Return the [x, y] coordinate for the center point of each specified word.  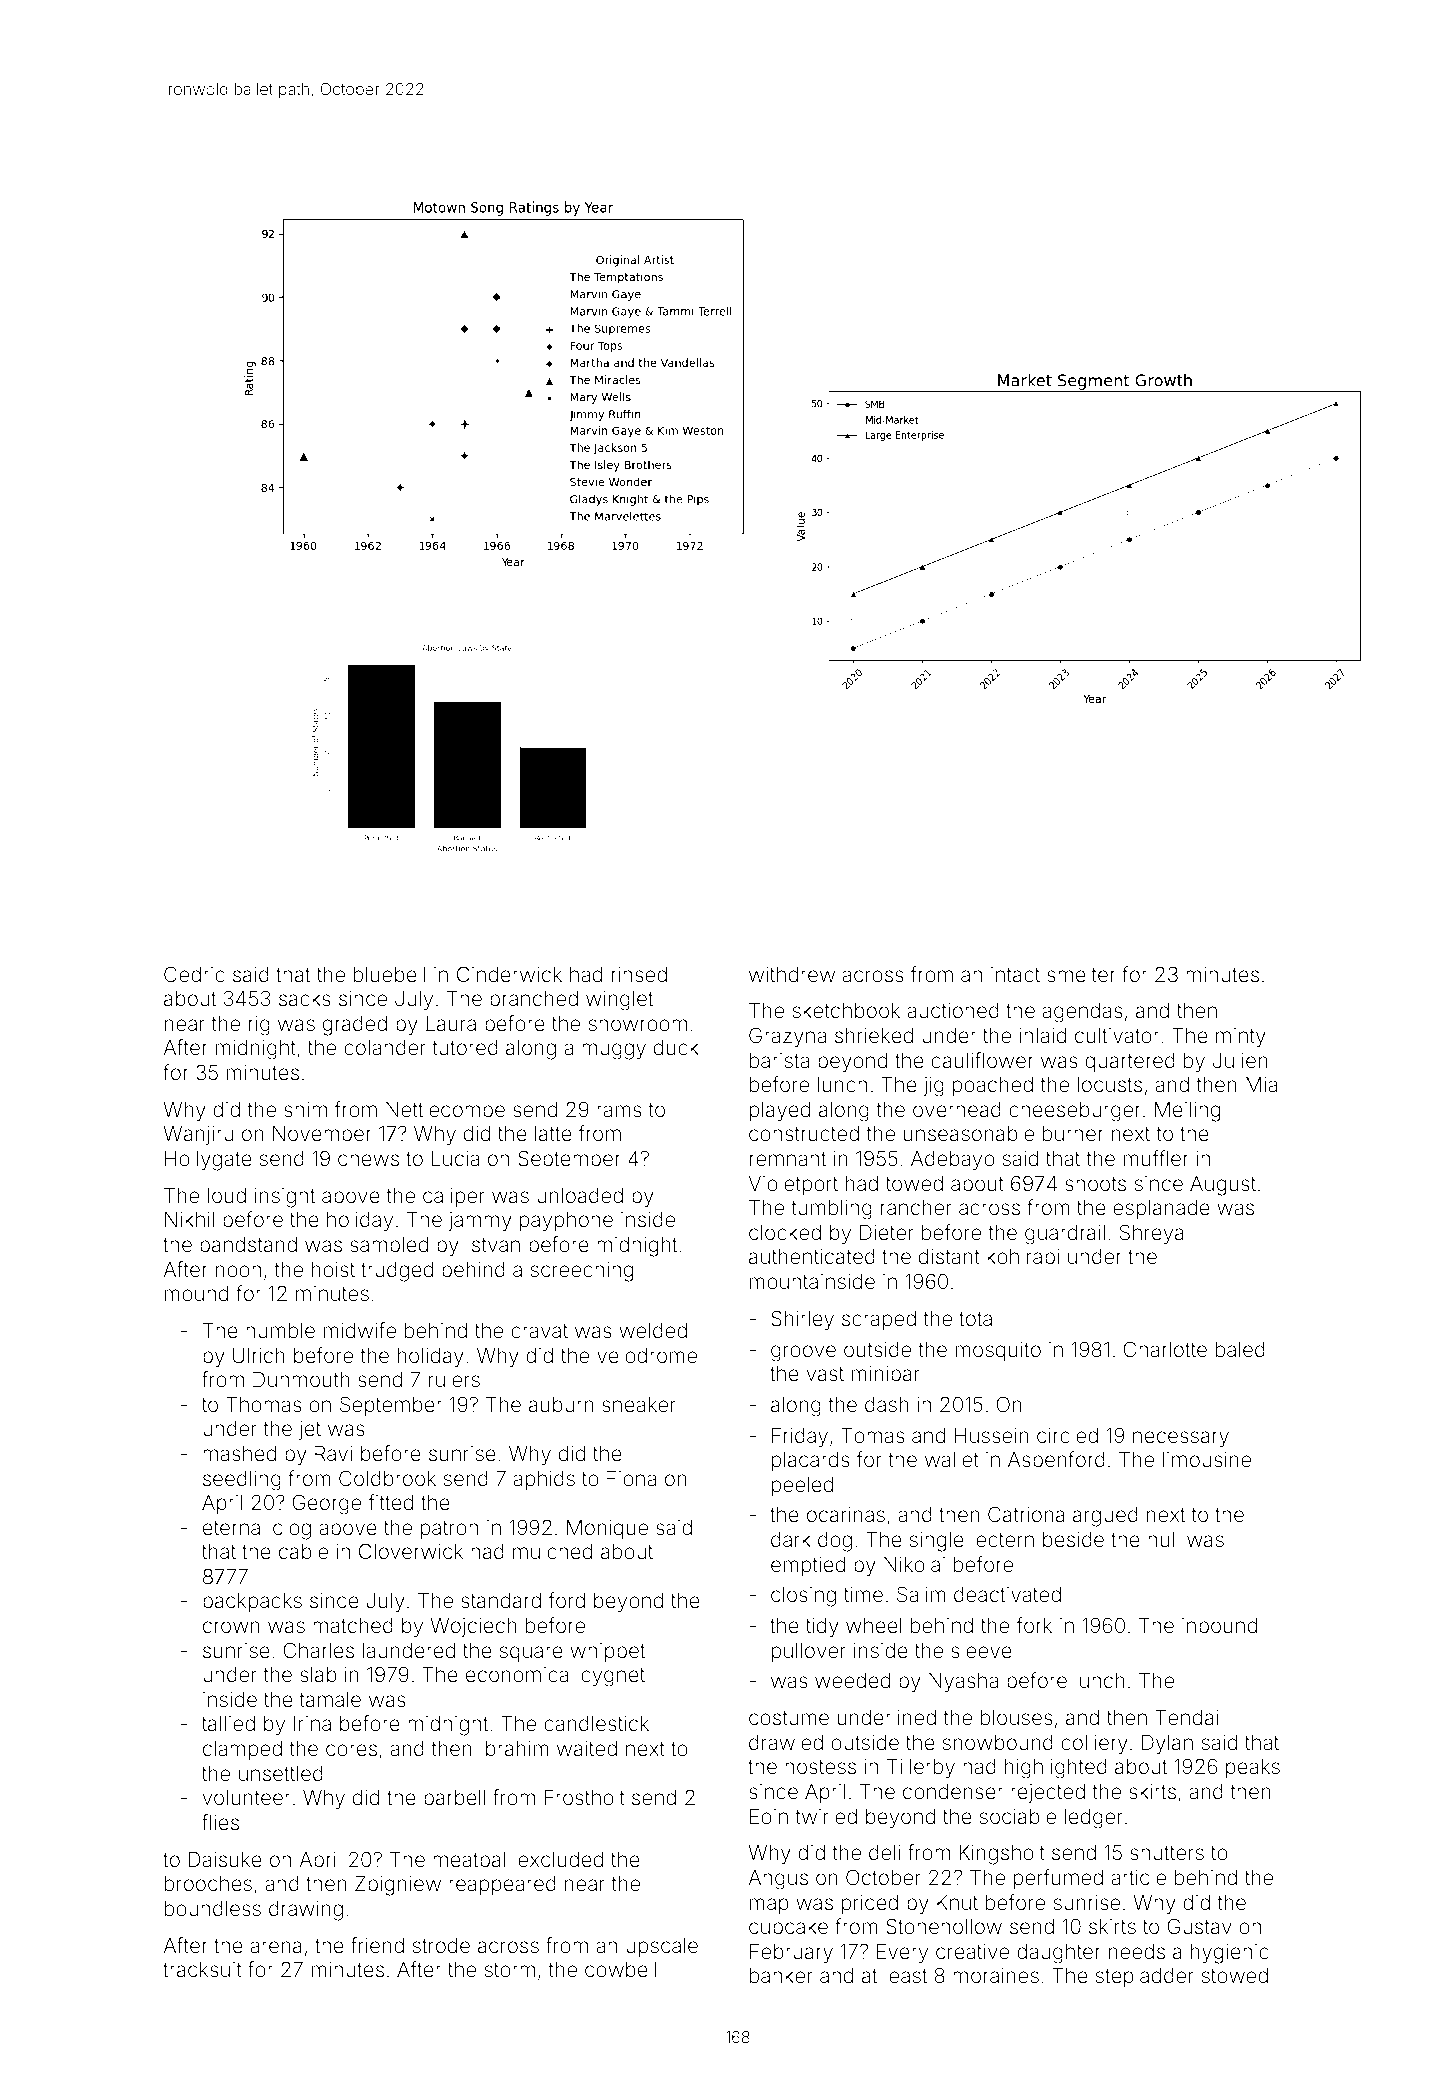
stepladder [1145, 1977]
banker [781, 1976]
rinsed [639, 975]
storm [510, 1970]
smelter [1081, 974]
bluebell [389, 975]
